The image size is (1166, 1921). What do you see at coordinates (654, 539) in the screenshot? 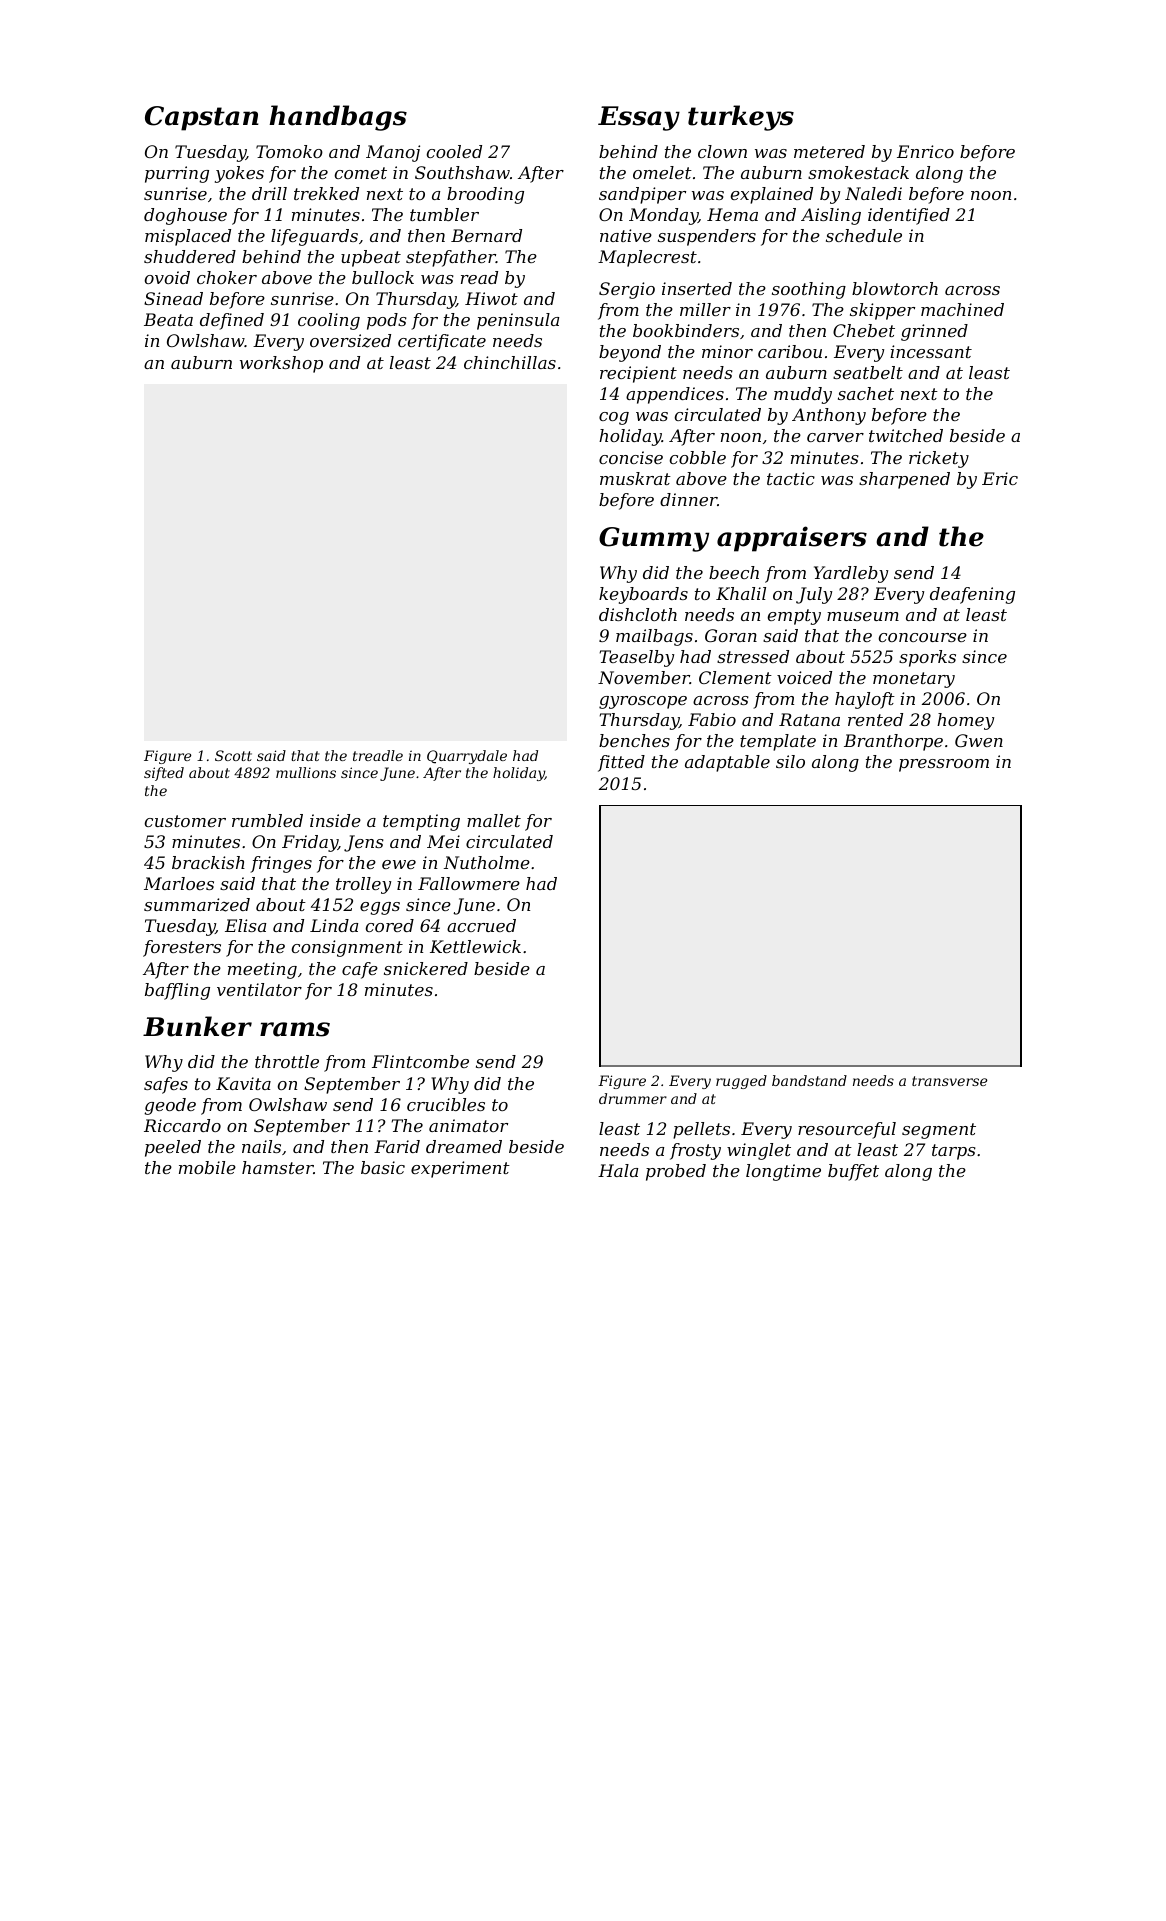
I see `Gummy` at bounding box center [654, 539].
